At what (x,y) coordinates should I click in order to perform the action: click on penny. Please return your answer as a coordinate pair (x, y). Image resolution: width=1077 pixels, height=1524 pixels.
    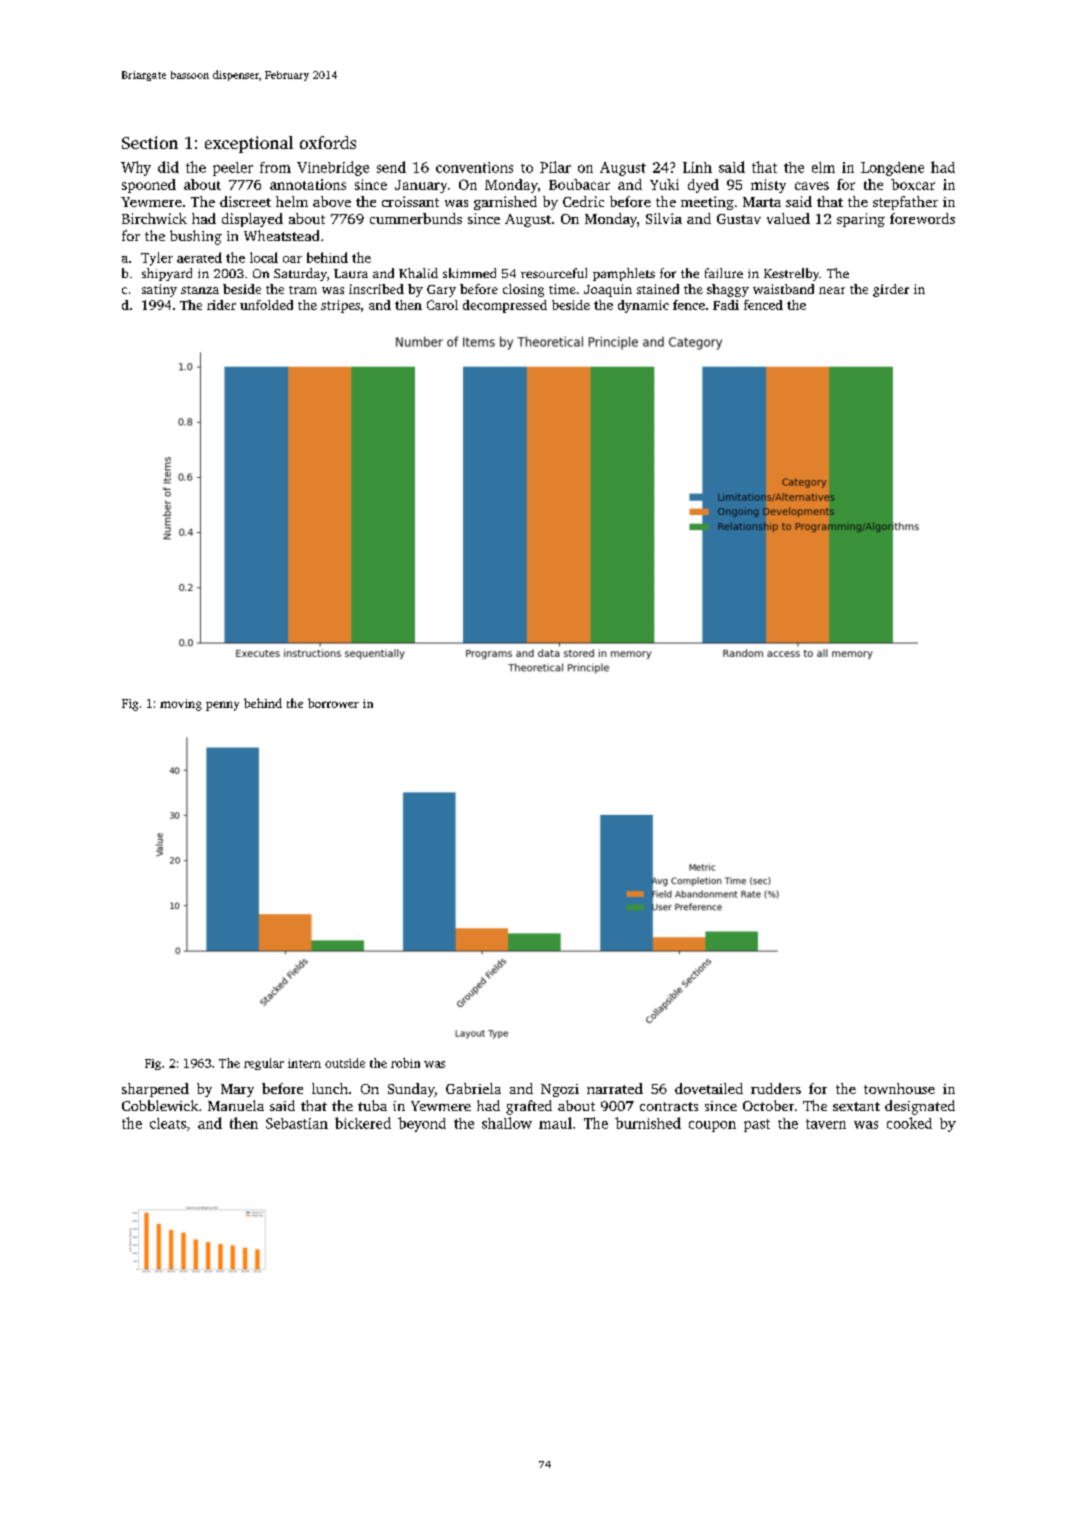
    Looking at the image, I should click on (222, 706).
